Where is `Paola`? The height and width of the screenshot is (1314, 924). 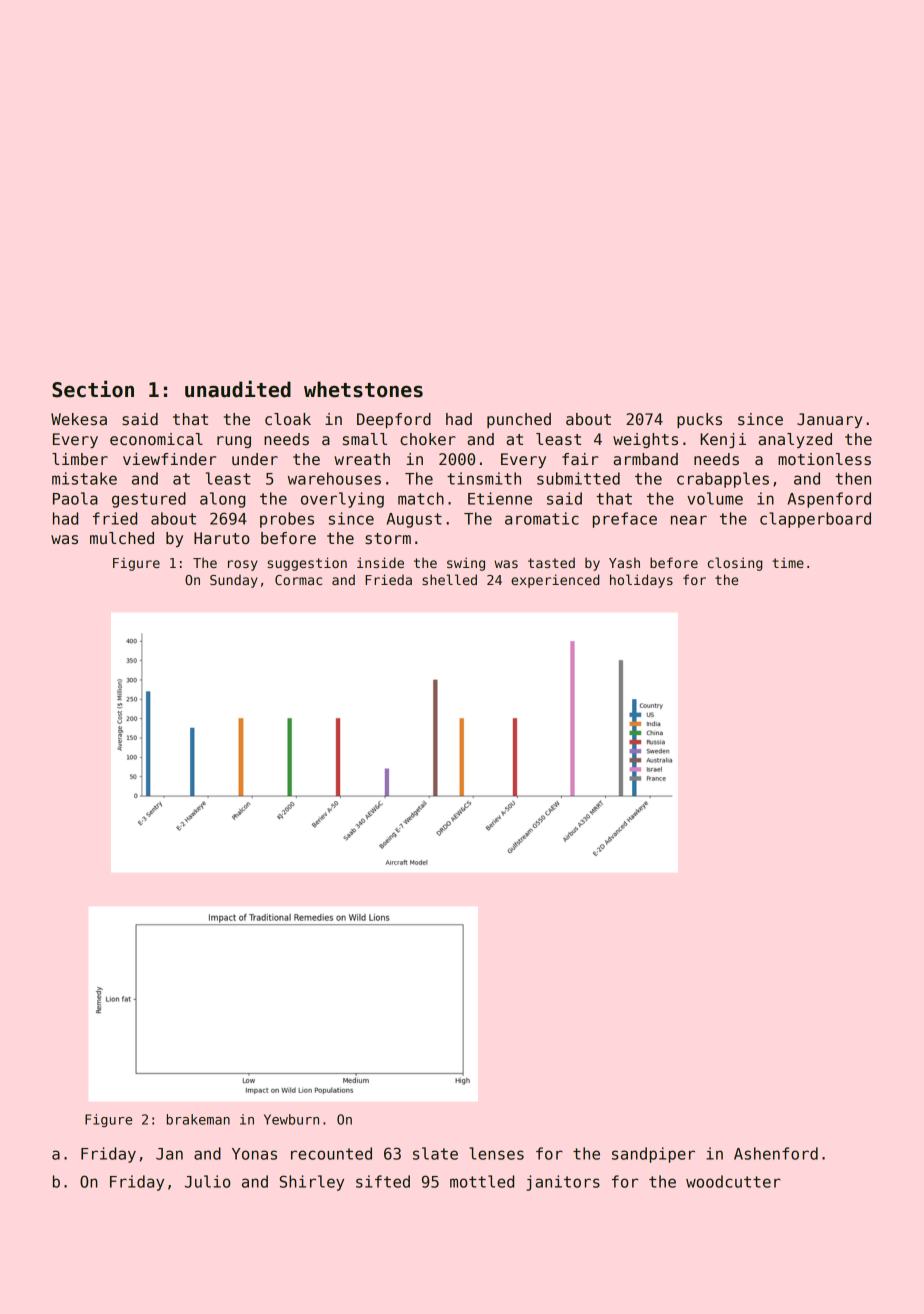 Paola is located at coordinates (75, 498).
